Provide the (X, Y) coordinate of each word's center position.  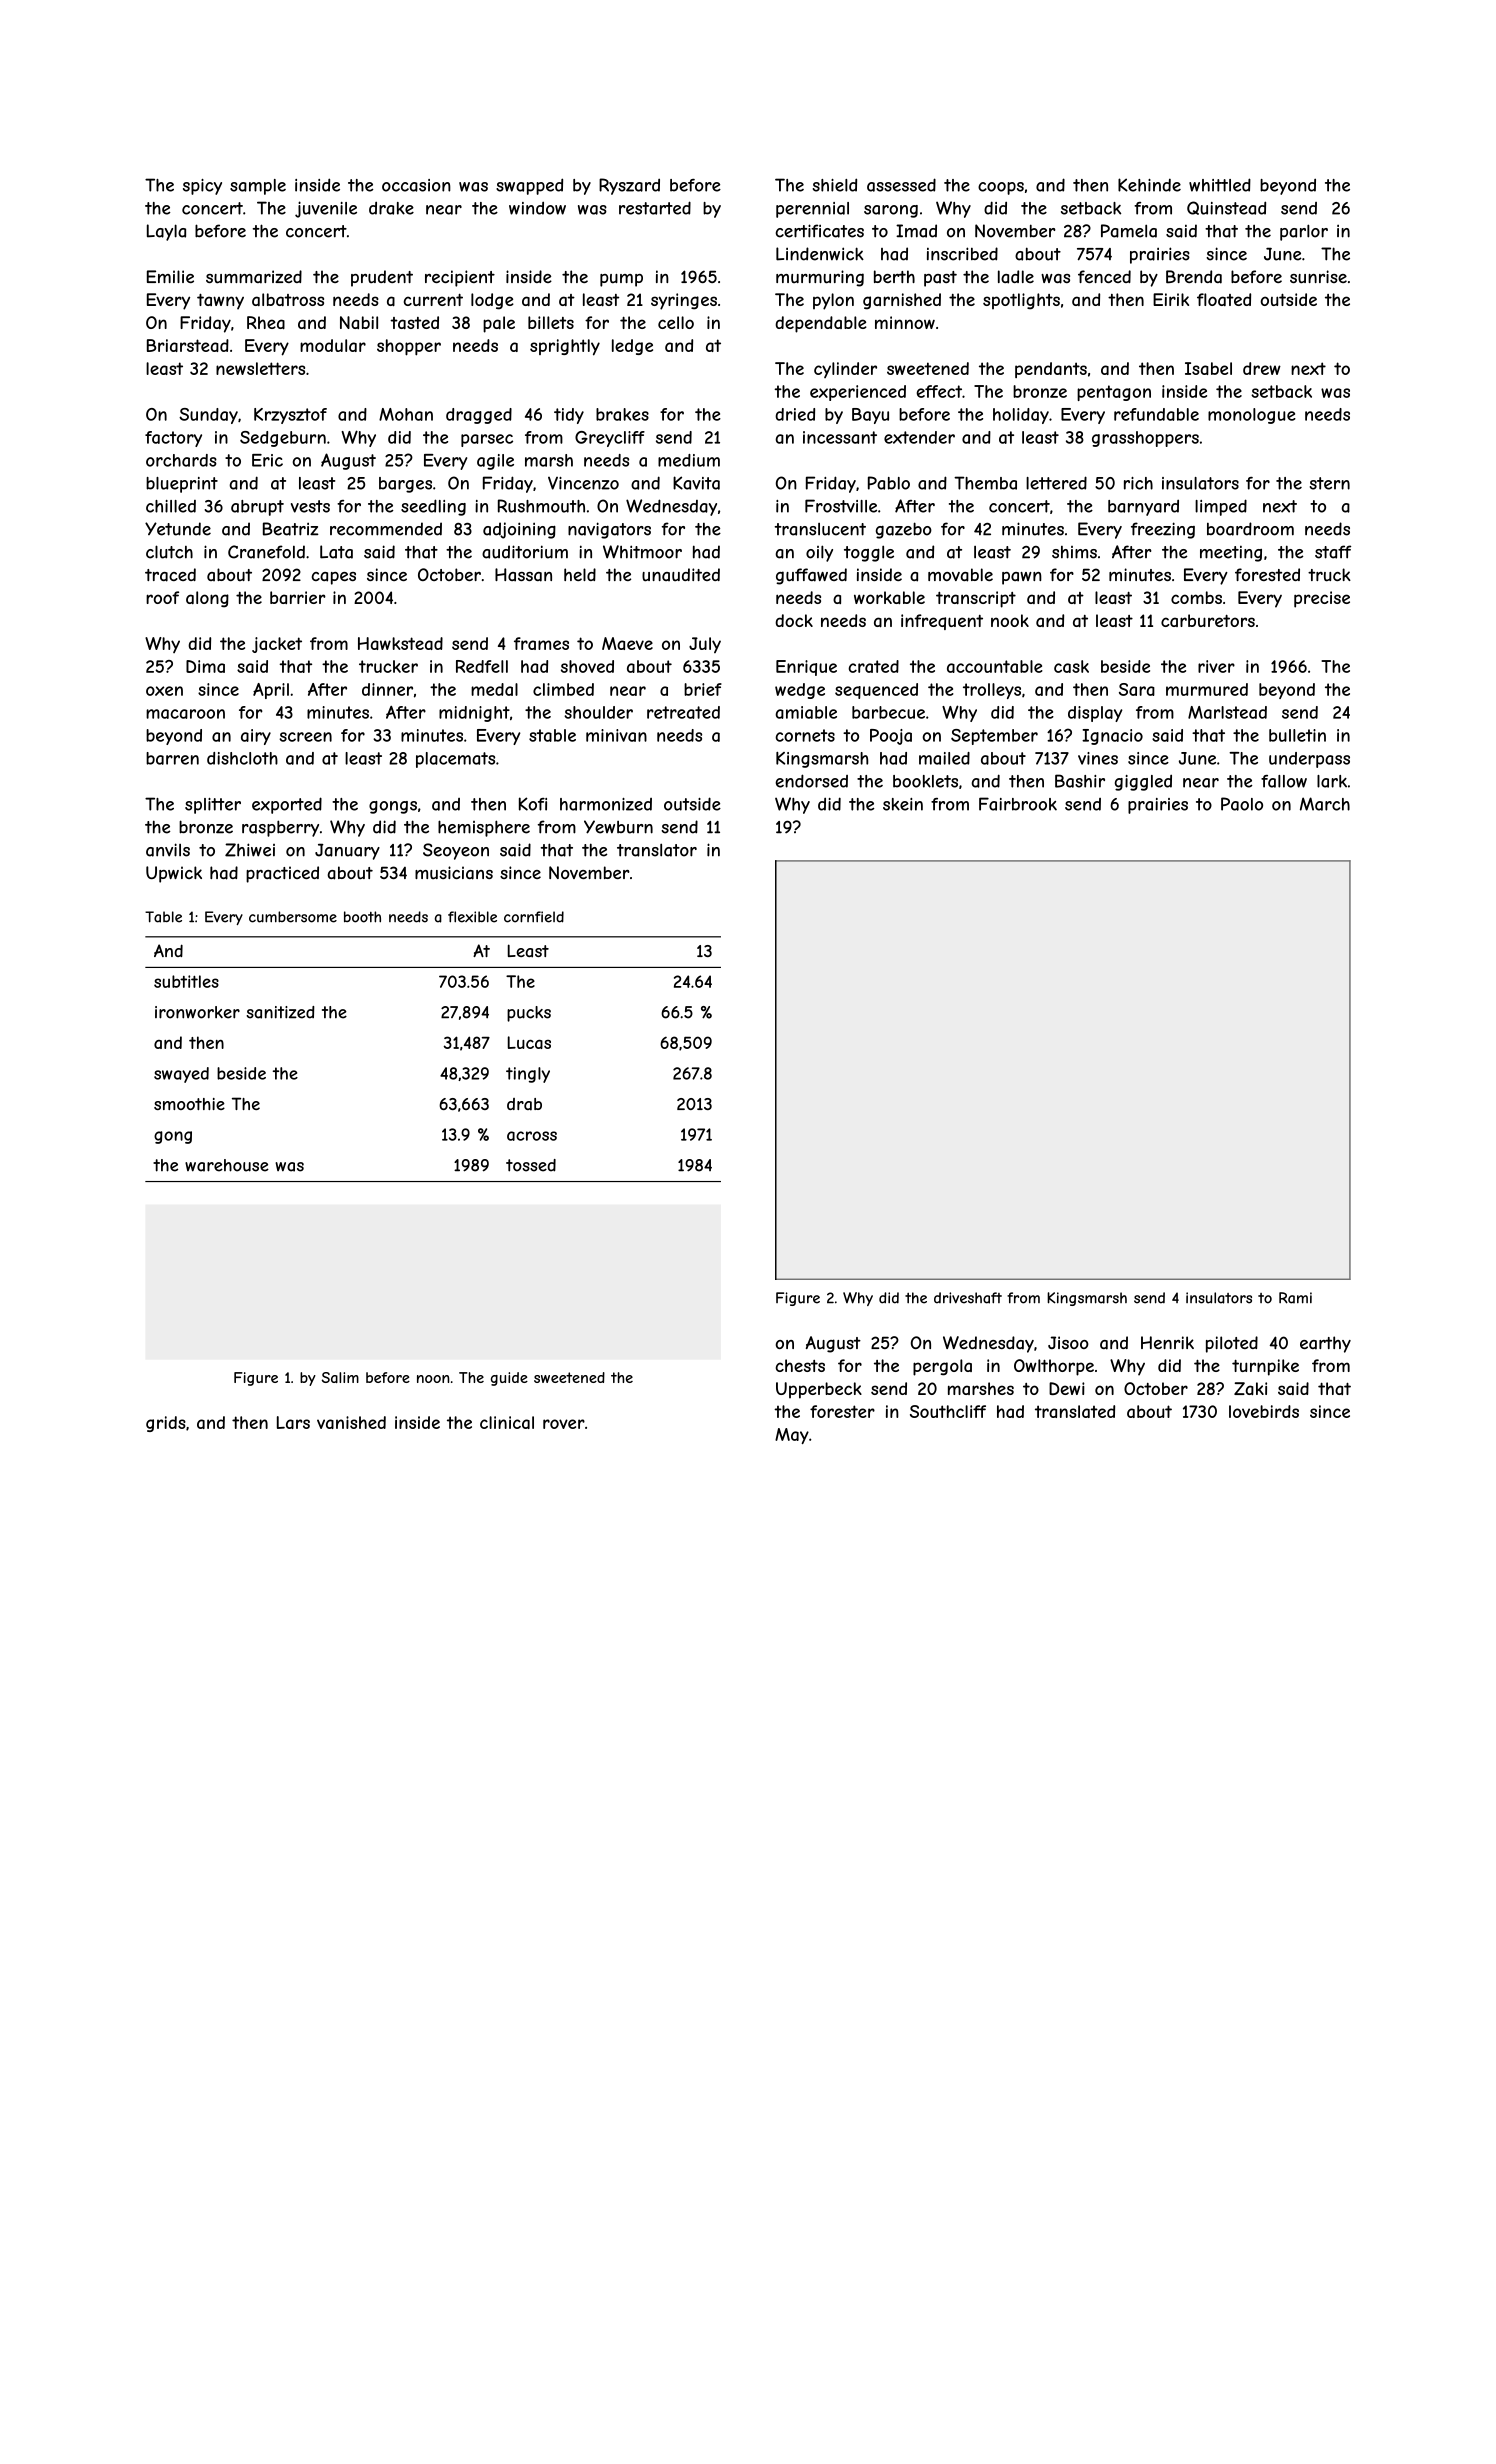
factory (173, 439)
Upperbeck (819, 1390)
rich (1138, 483)
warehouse (227, 1165)
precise (1322, 599)
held (580, 574)
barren (172, 758)
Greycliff (610, 439)
